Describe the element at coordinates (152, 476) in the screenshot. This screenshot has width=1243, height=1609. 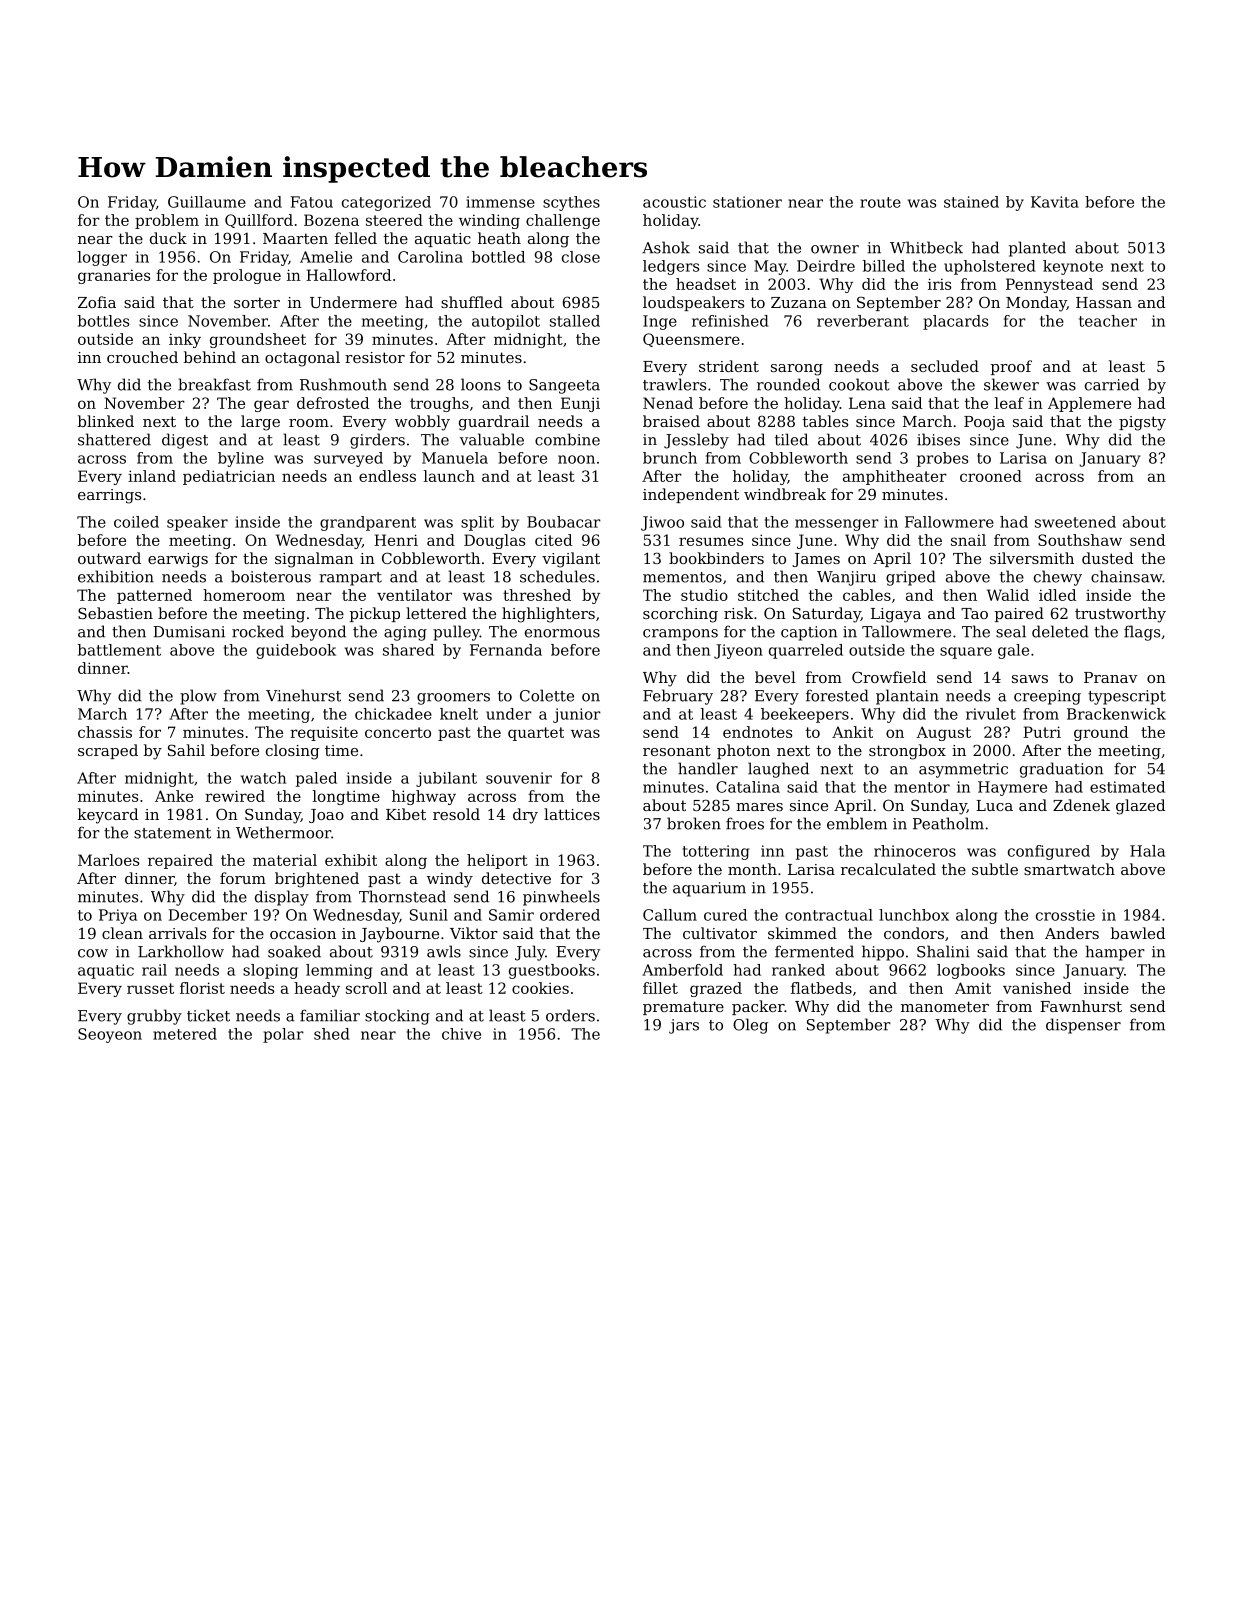
I see `inland` at that location.
